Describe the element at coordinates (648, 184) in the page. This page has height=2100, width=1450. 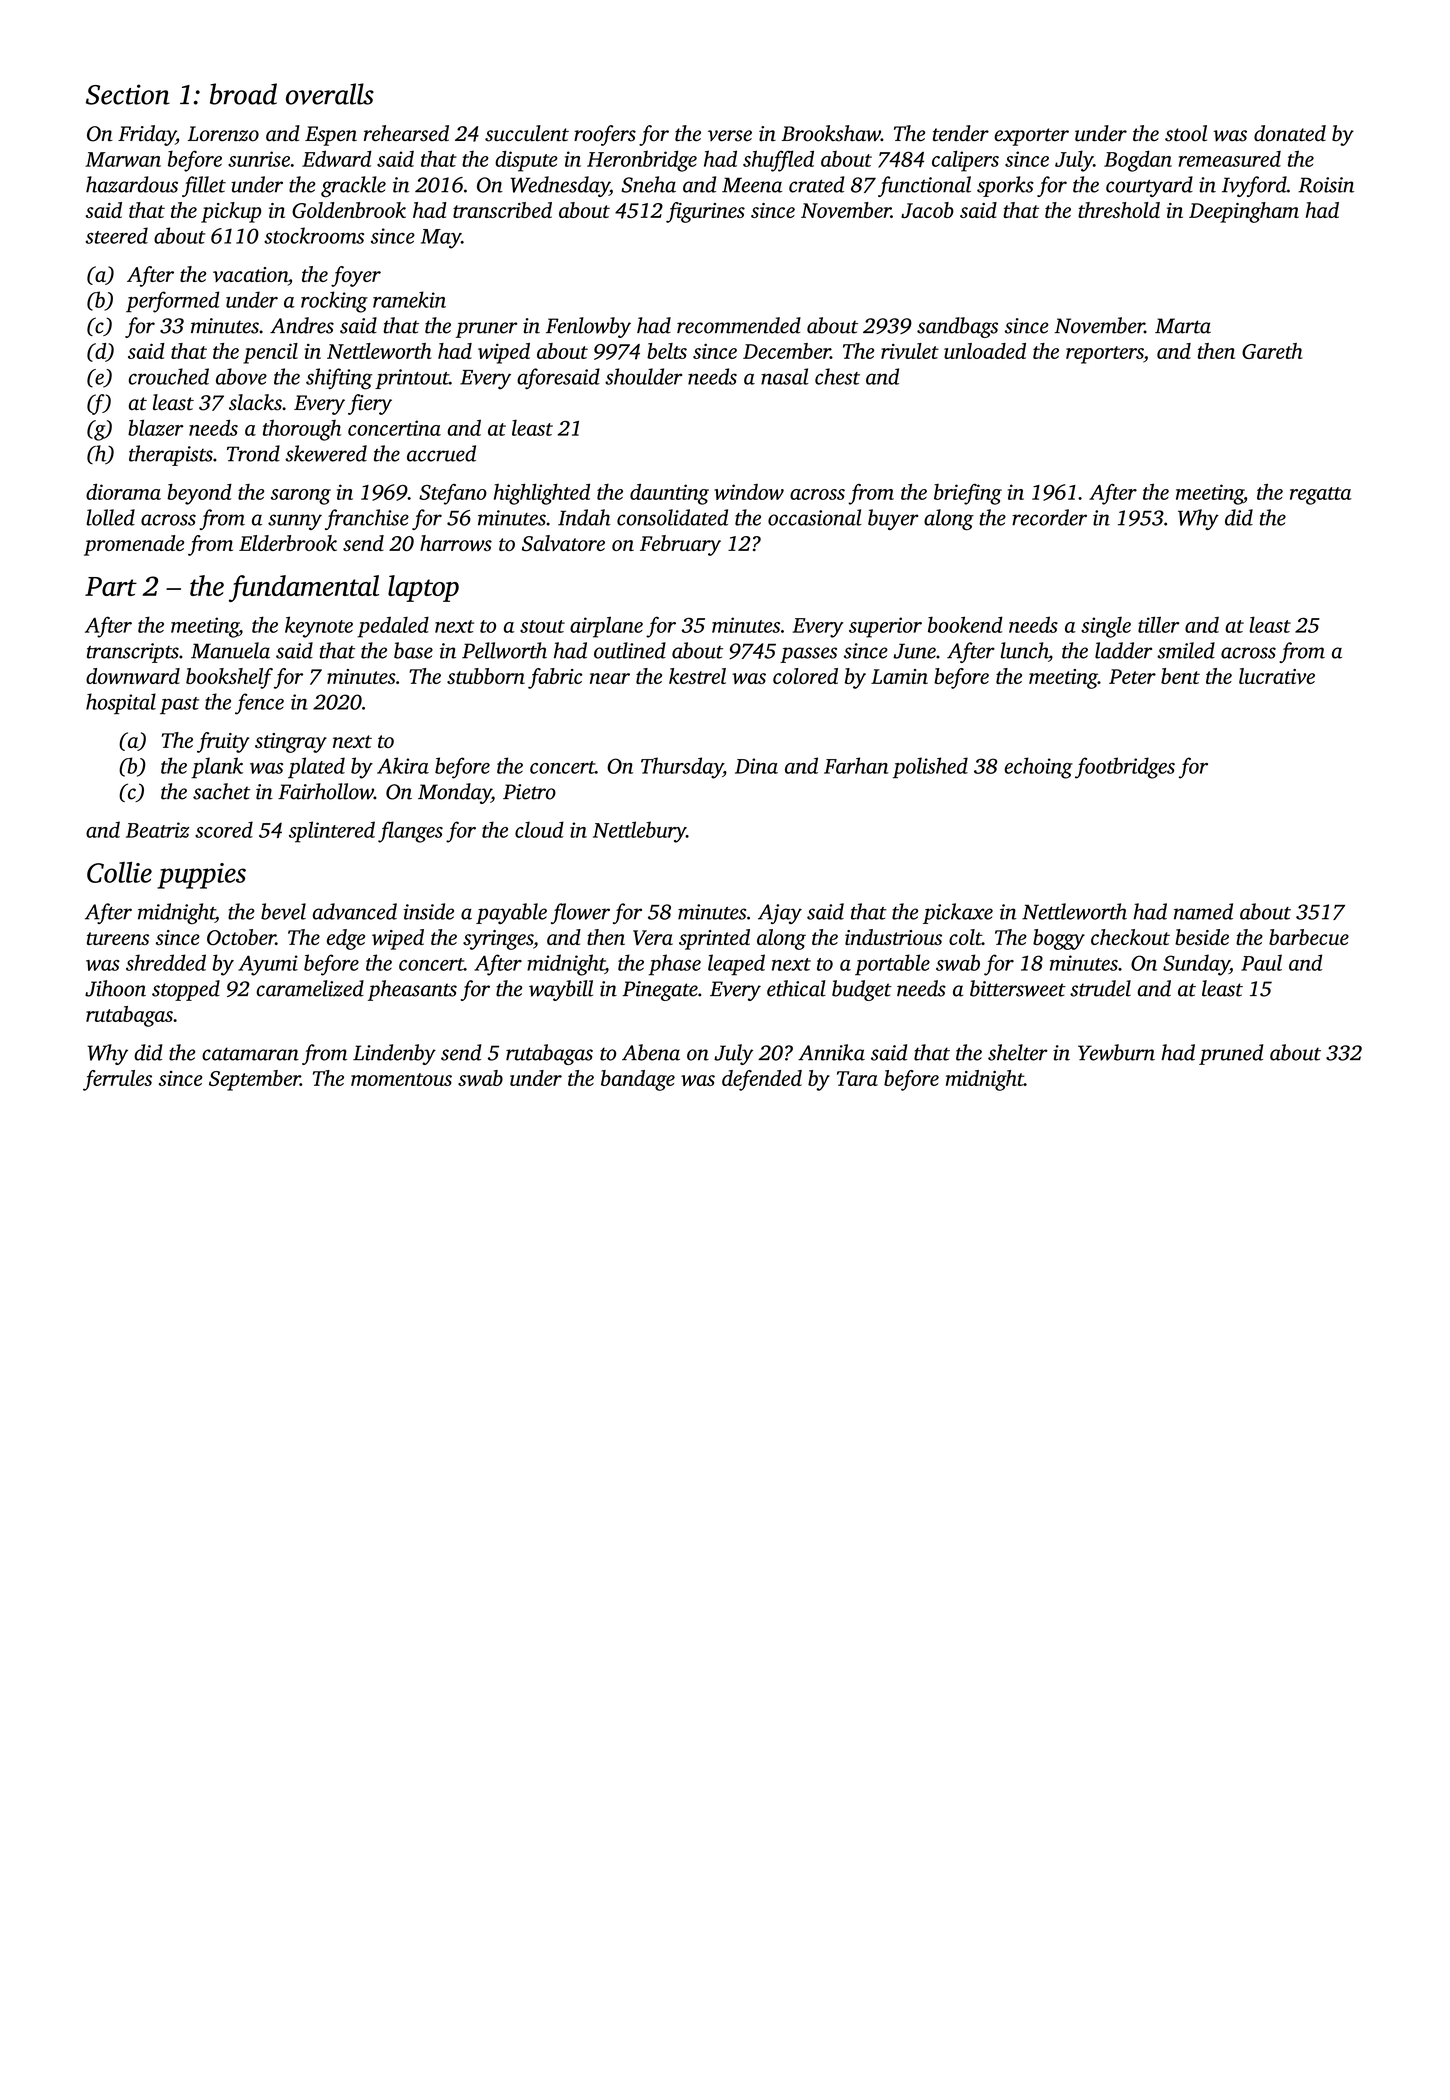
I see `Sneha` at that location.
